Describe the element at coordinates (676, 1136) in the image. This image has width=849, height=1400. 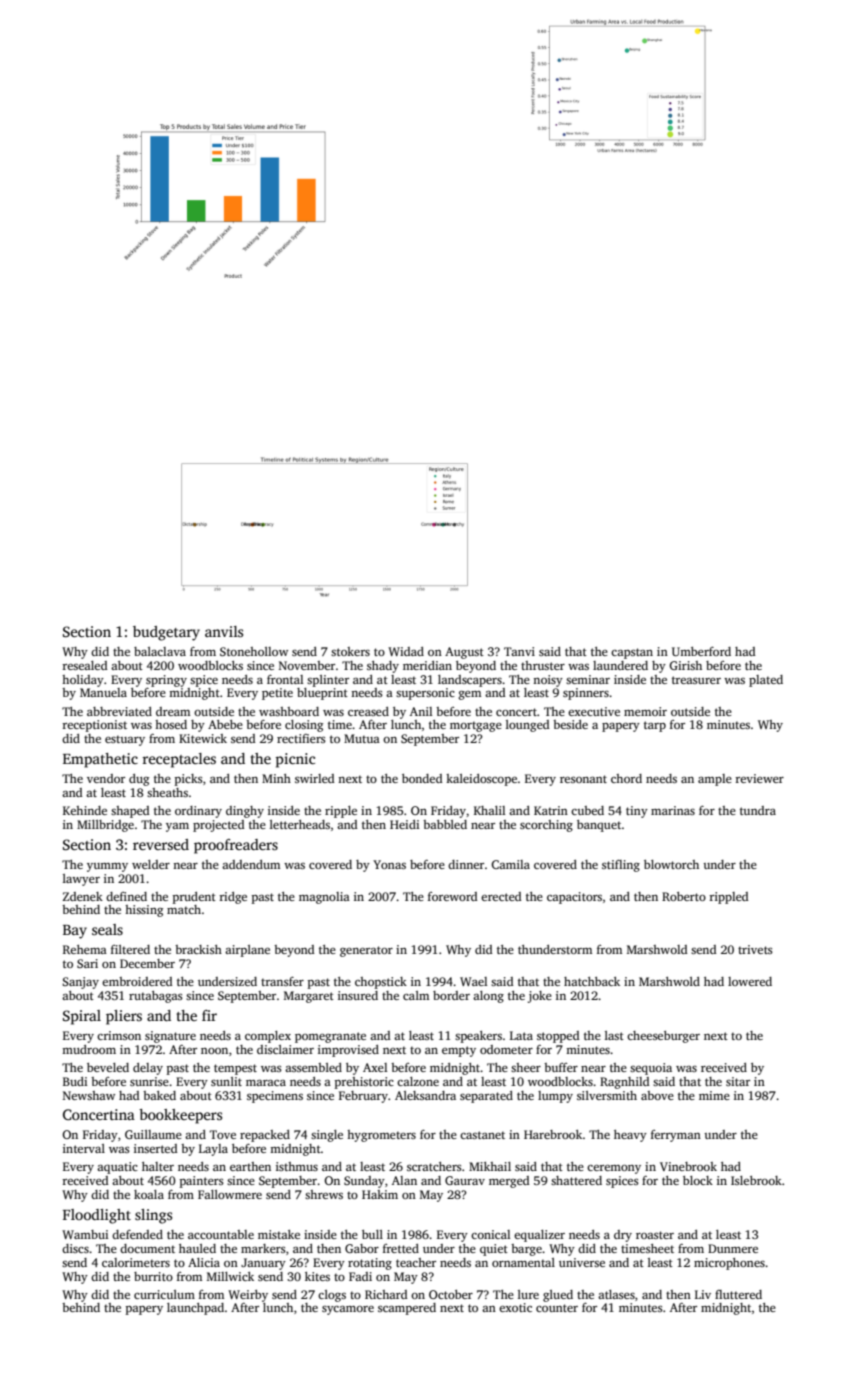
I see `ferryman` at that location.
